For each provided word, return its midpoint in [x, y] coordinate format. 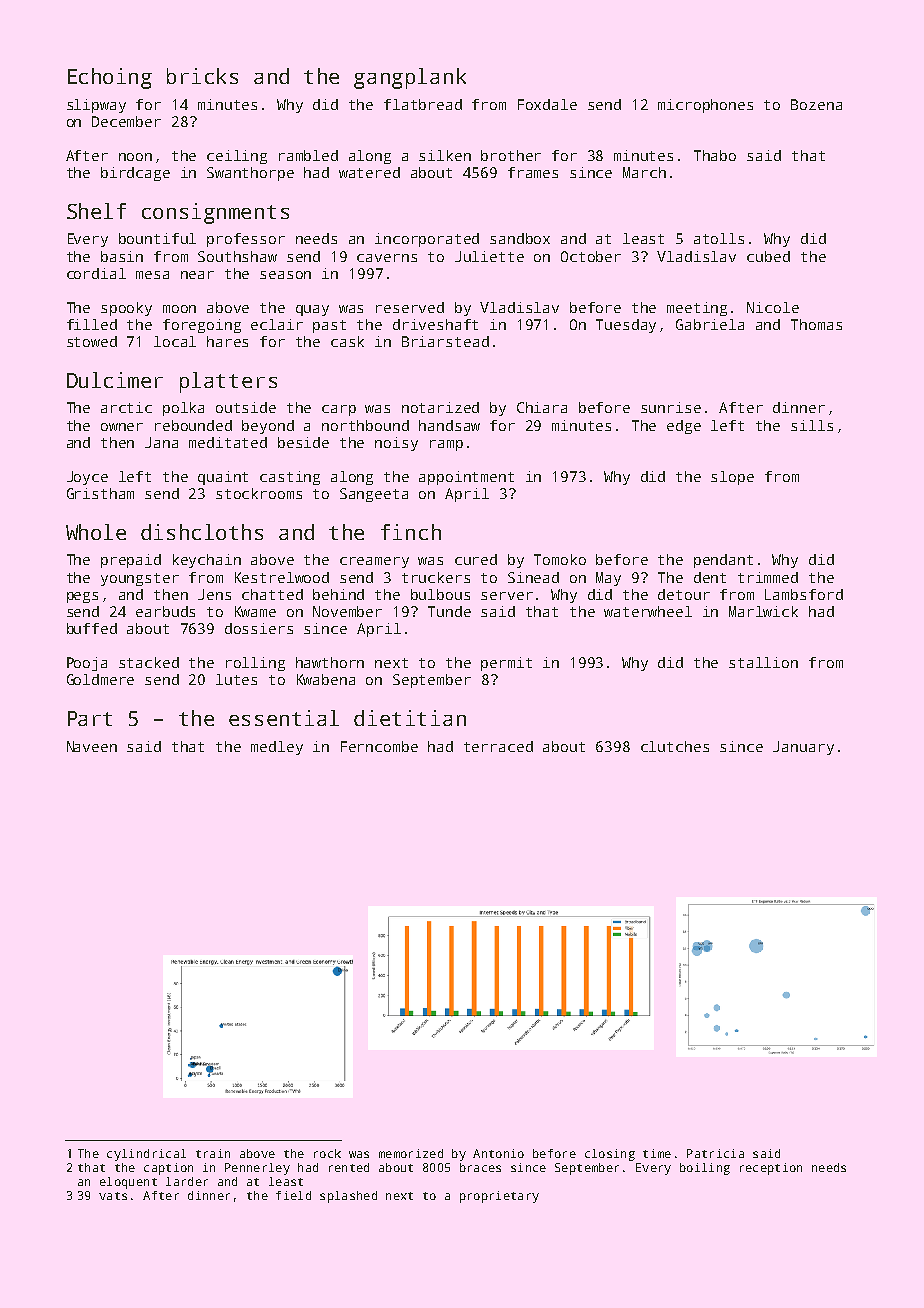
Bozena [816, 104]
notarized [440, 407]
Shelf [96, 211]
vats [113, 1196]
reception [771, 1169]
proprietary [499, 1197]
